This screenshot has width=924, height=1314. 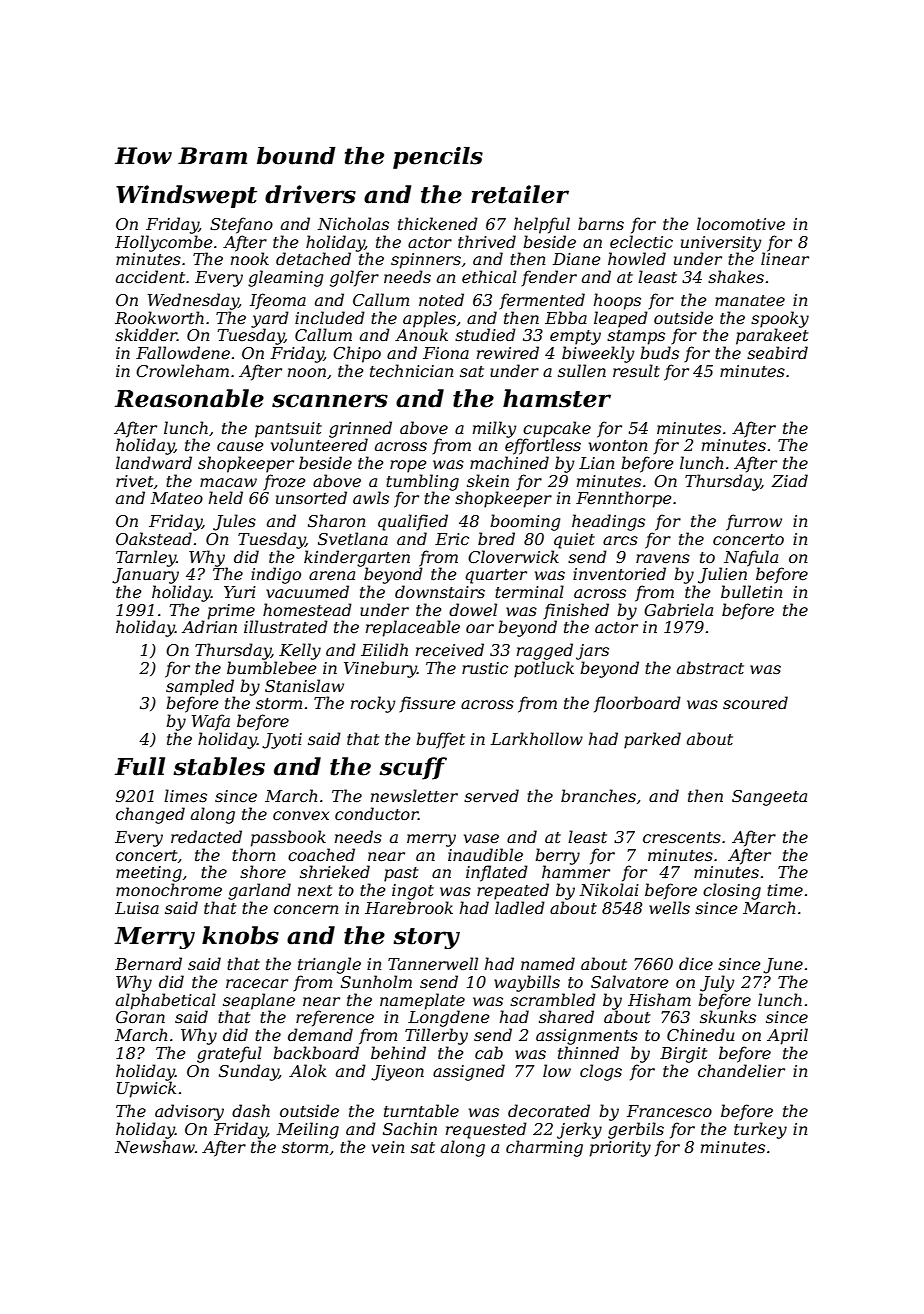 I want to click on manatee, so click(x=750, y=300).
